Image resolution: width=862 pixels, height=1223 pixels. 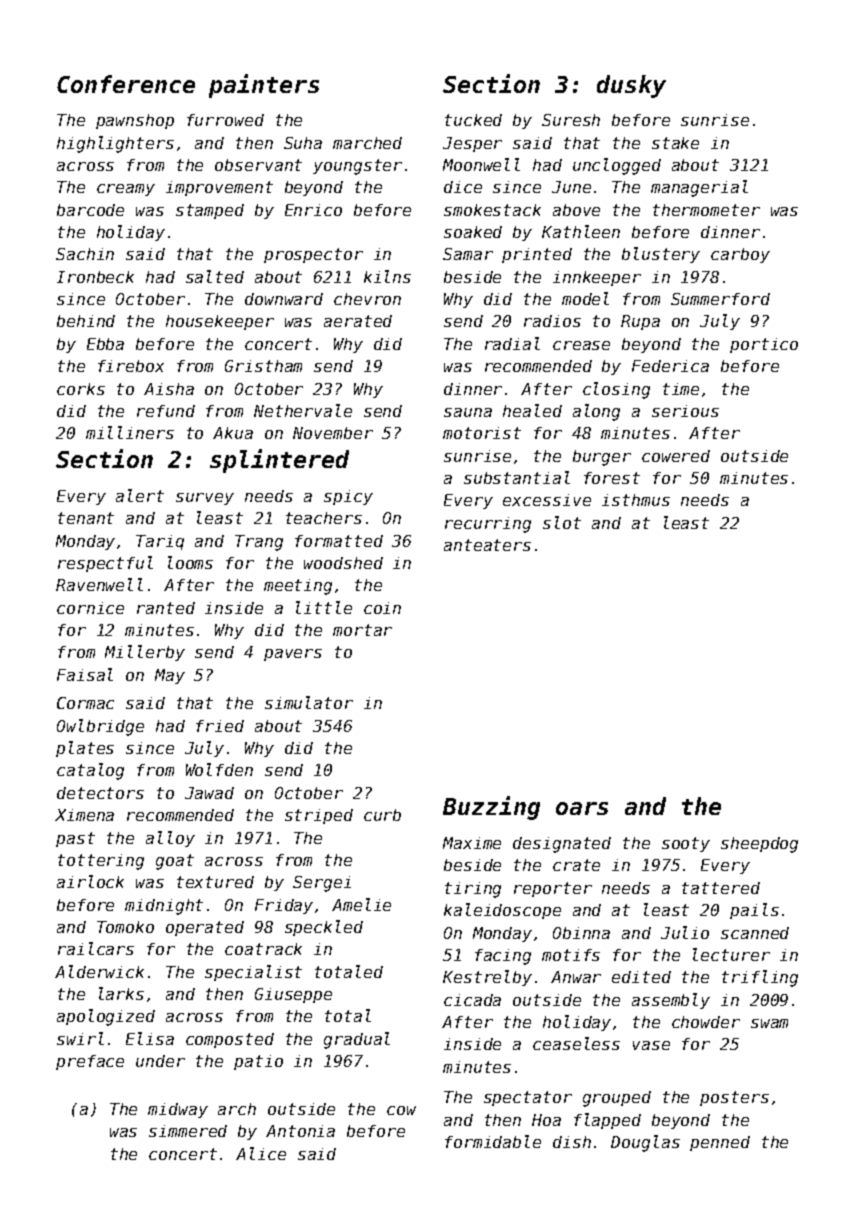 What do you see at coordinates (612, 478) in the screenshot?
I see `forest` at bounding box center [612, 478].
